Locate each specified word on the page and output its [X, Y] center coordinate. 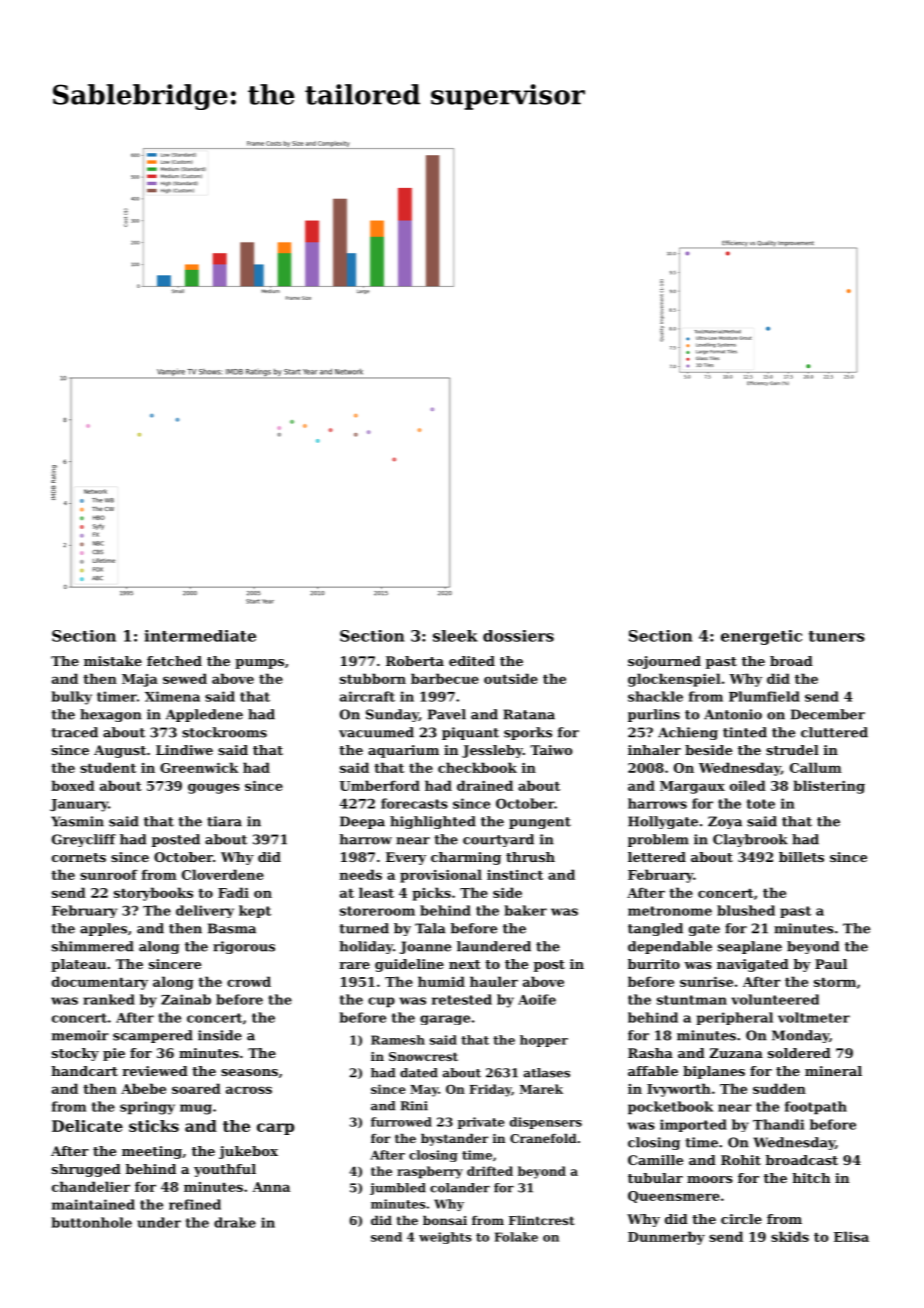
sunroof [109, 874]
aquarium [403, 751]
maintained [93, 1204]
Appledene [204, 715]
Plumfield [764, 696]
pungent [540, 823]
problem [658, 840]
